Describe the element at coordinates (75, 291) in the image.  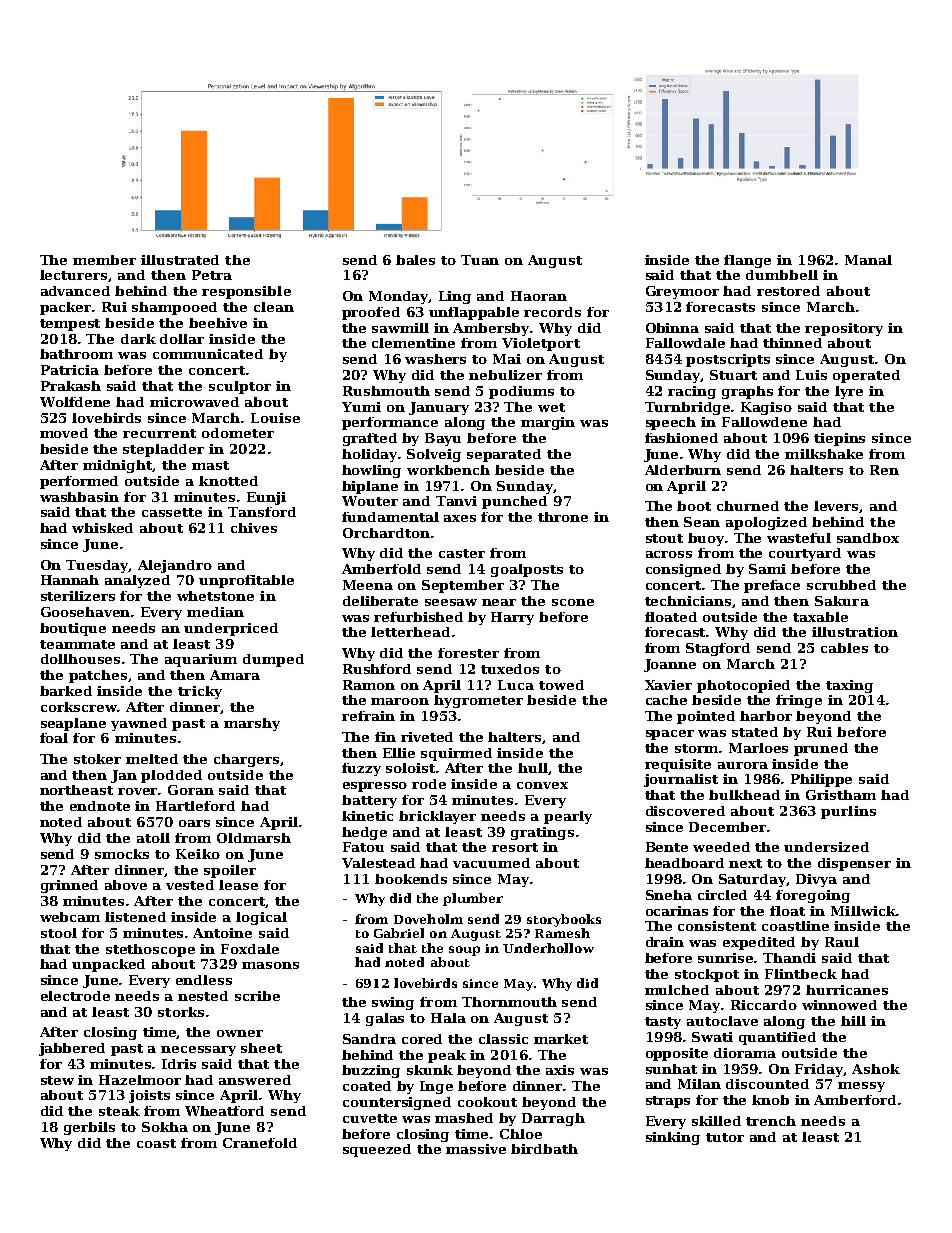
I see `advanced` at that location.
